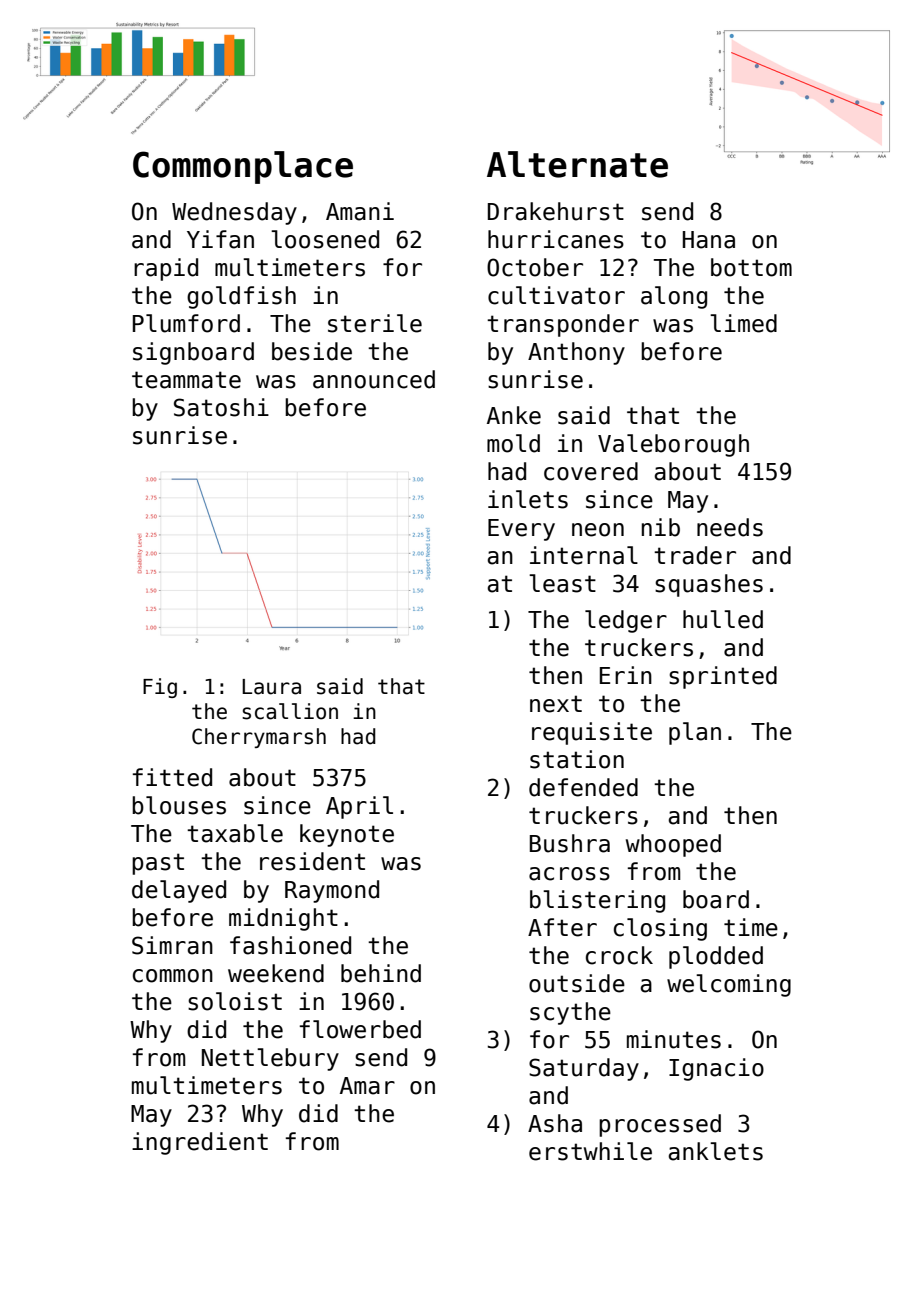  What do you see at coordinates (172, 777) in the page?
I see `fitted` at bounding box center [172, 777].
